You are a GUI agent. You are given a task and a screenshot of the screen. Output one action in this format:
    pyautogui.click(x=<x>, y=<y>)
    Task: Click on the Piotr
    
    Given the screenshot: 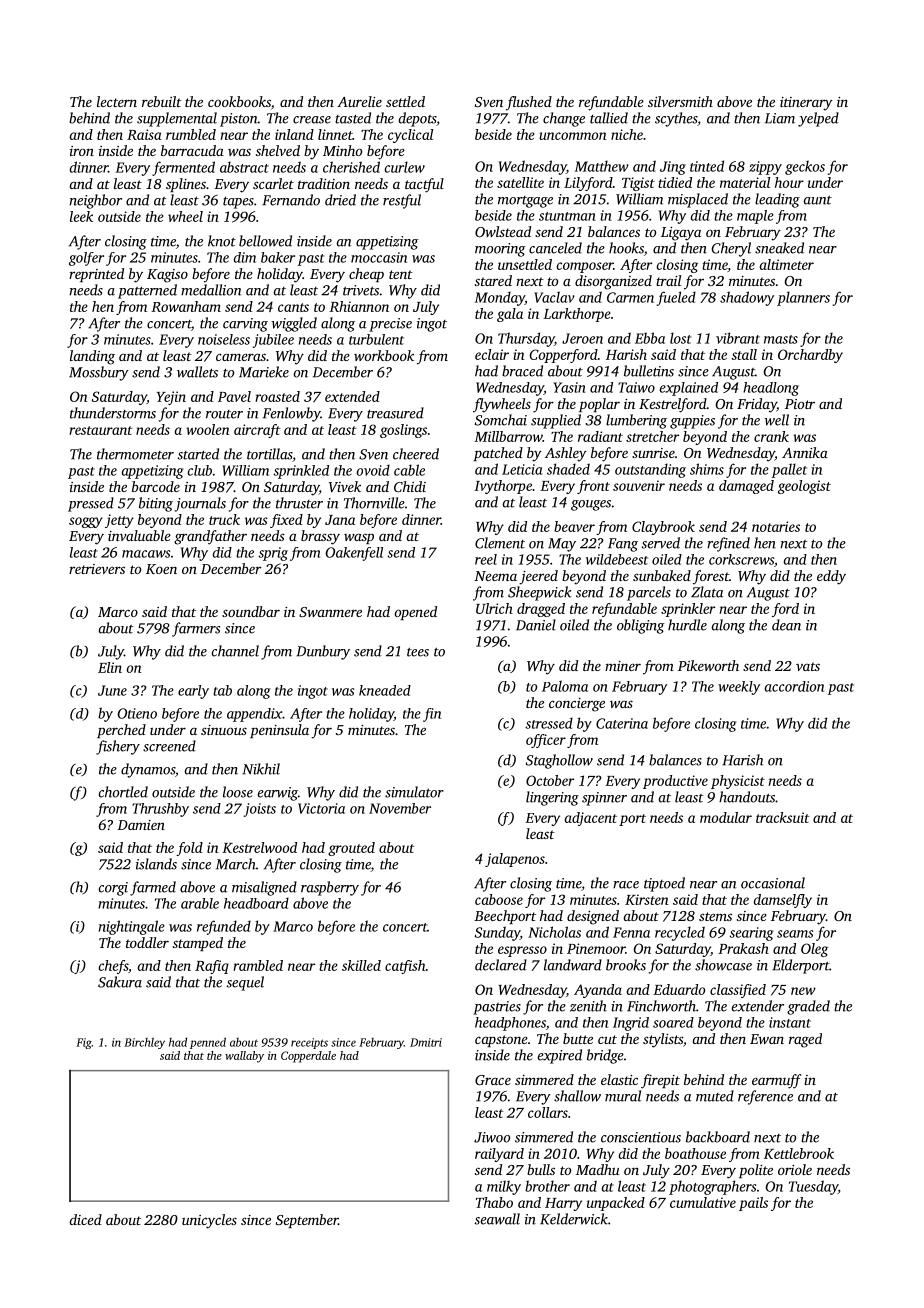 What is the action you would take?
    pyautogui.click(x=800, y=404)
